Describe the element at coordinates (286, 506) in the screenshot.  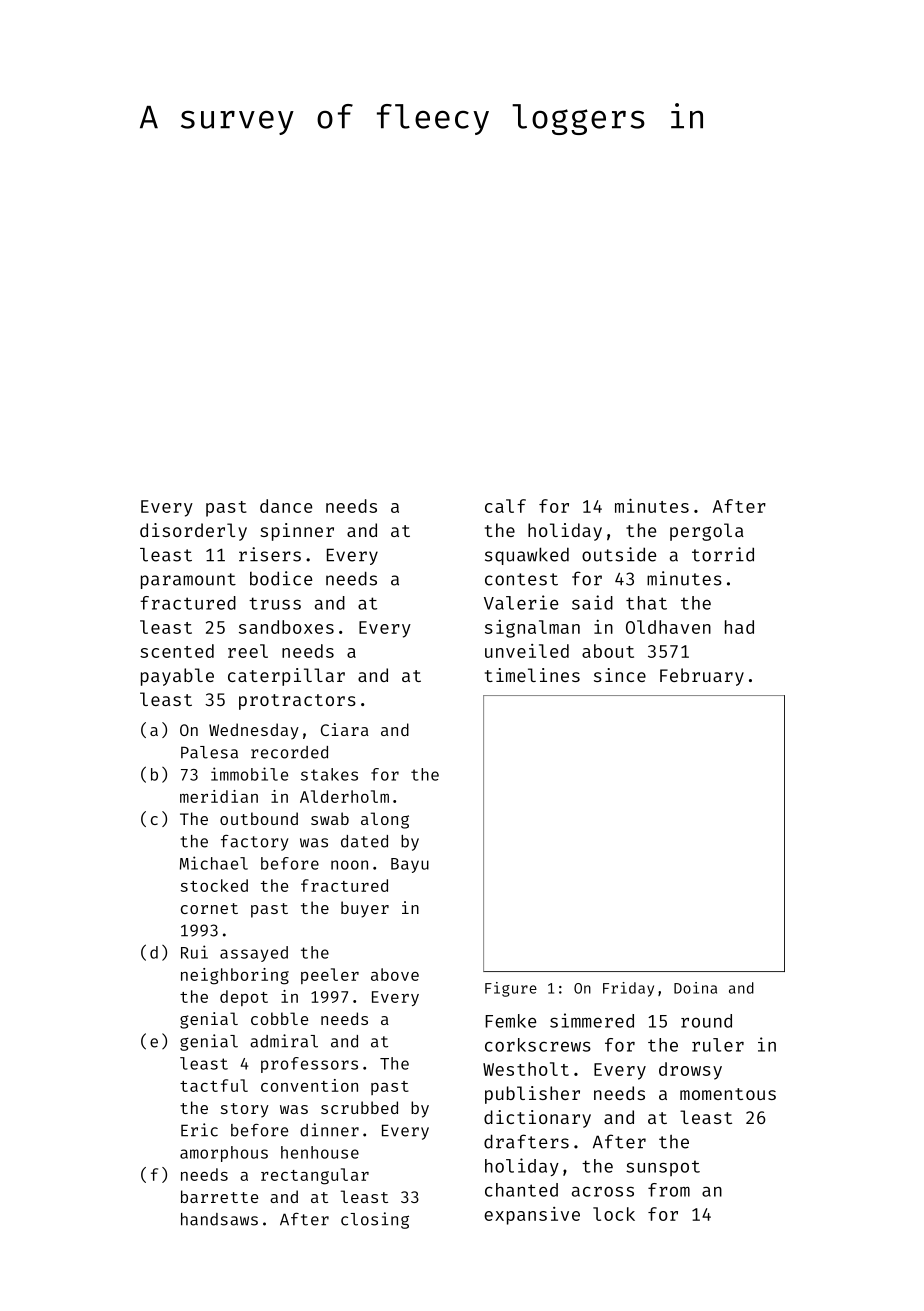
I see `dance` at that location.
